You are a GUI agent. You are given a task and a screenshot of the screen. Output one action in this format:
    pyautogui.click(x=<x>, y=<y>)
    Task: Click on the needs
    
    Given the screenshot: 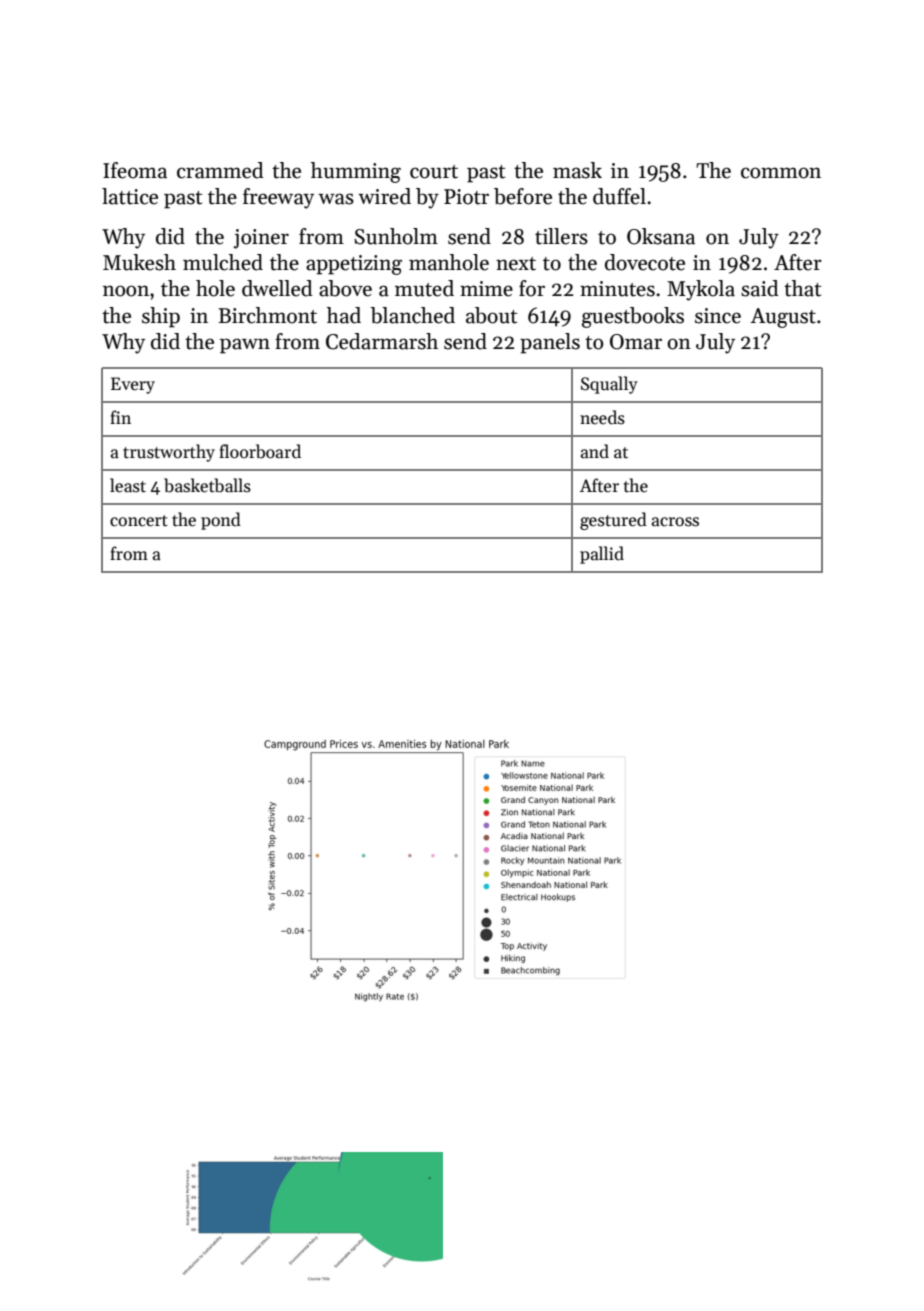 What is the action you would take?
    pyautogui.click(x=602, y=417)
